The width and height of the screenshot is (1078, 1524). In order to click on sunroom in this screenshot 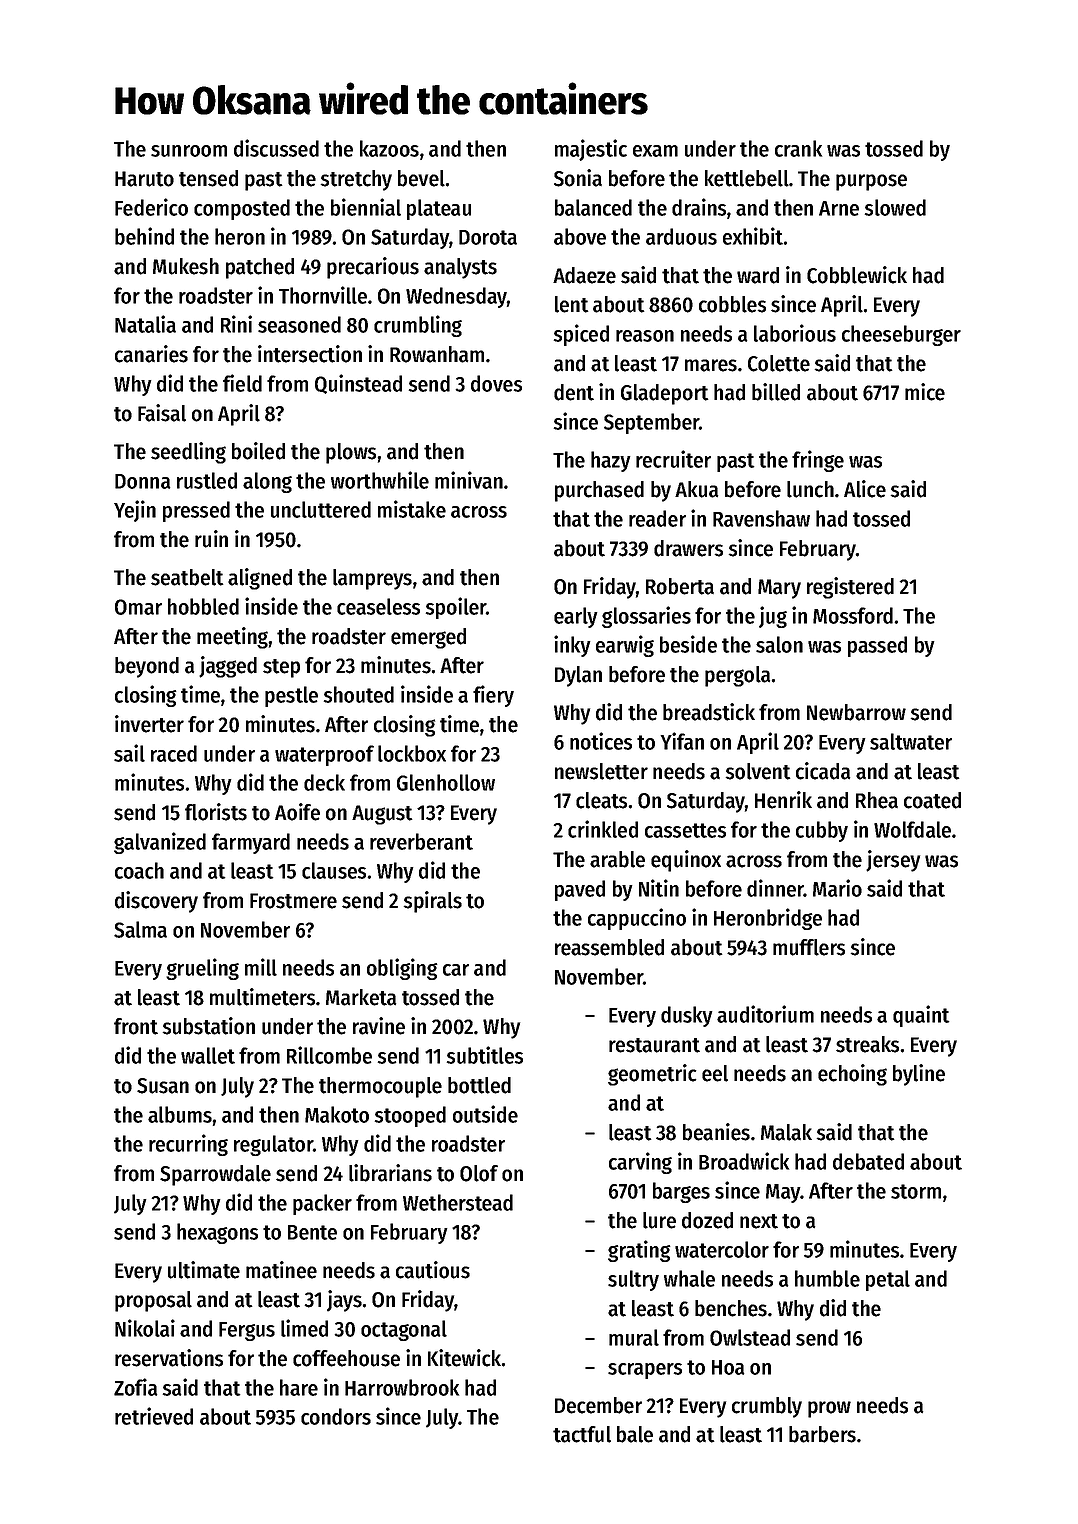, I will do `click(189, 151)`.
